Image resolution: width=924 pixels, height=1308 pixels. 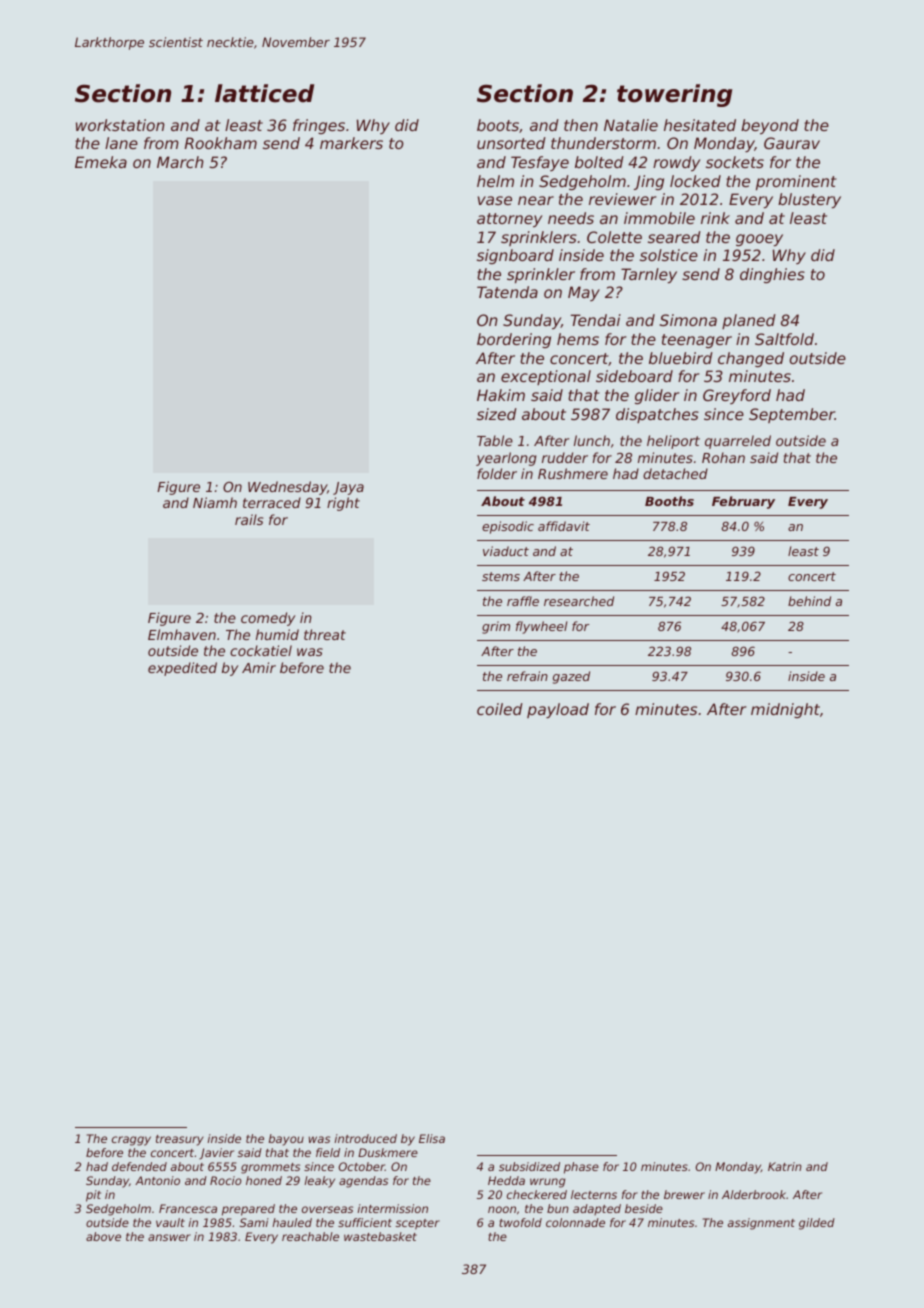 What do you see at coordinates (270, 1168) in the document?
I see `grommets` at bounding box center [270, 1168].
